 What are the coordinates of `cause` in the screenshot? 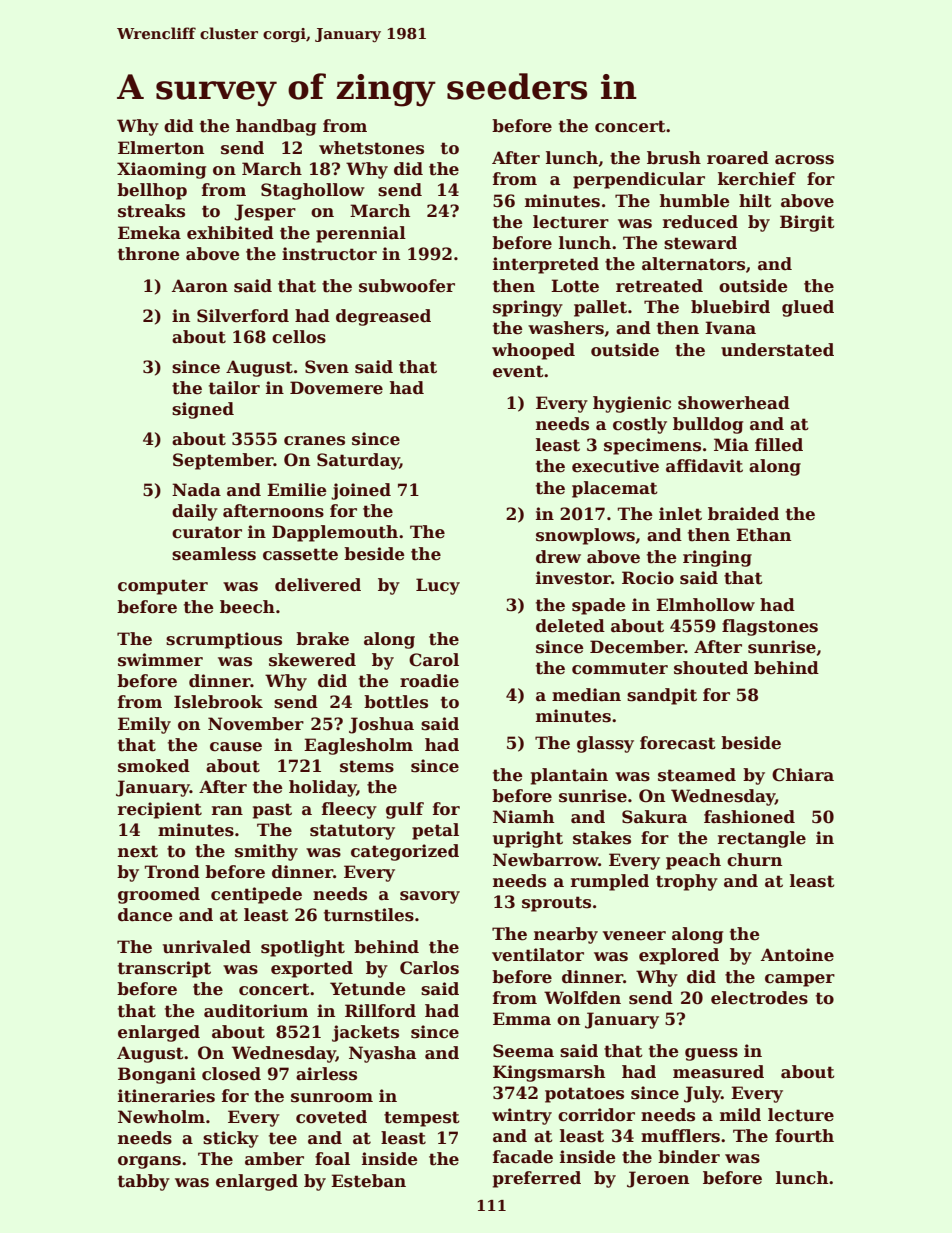 It's located at (236, 747).
